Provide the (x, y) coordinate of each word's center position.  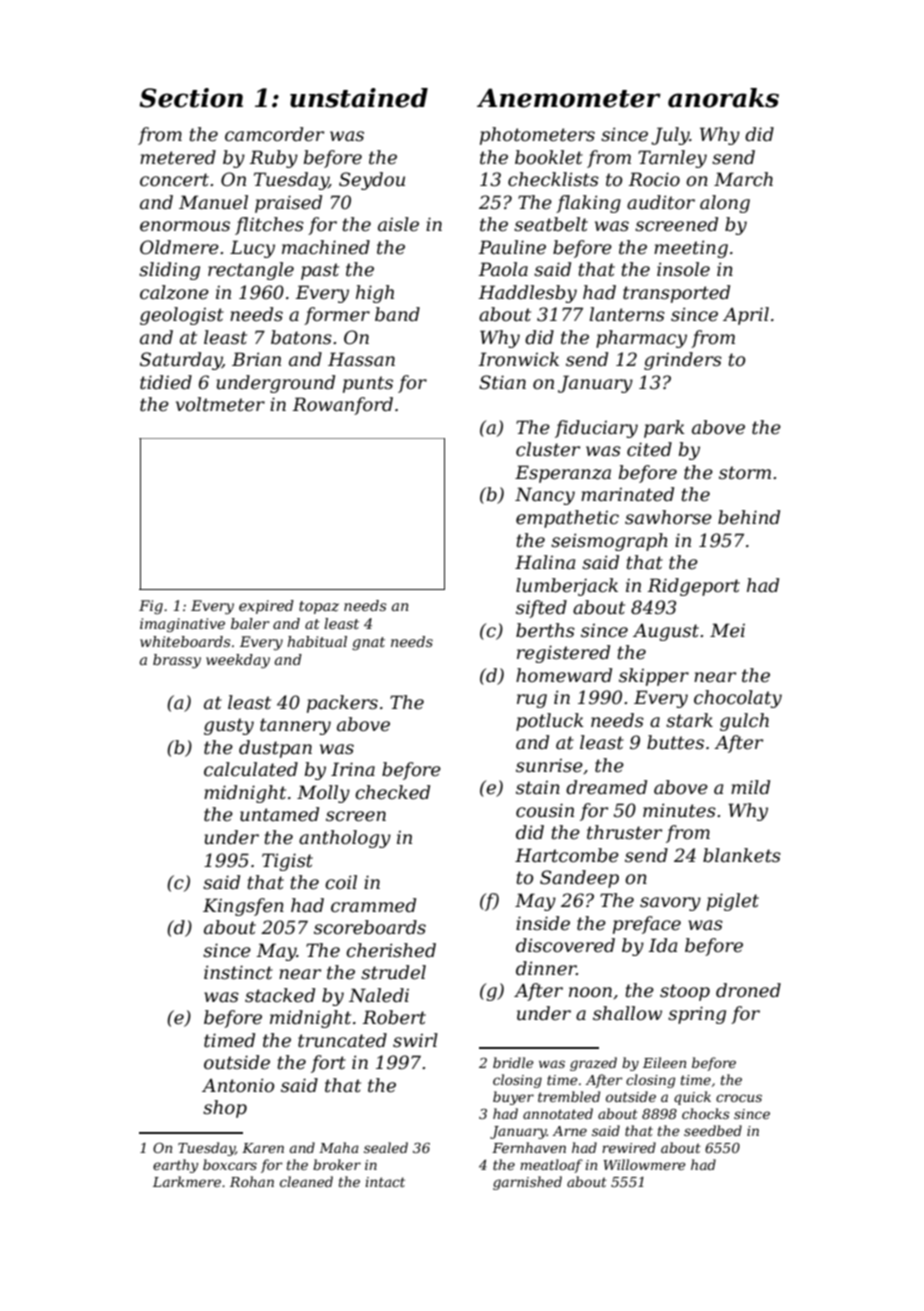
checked (392, 792)
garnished (527, 1183)
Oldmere (179, 247)
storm (745, 473)
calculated (251, 769)
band (397, 314)
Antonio (238, 1085)
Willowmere (644, 1164)
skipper (654, 677)
